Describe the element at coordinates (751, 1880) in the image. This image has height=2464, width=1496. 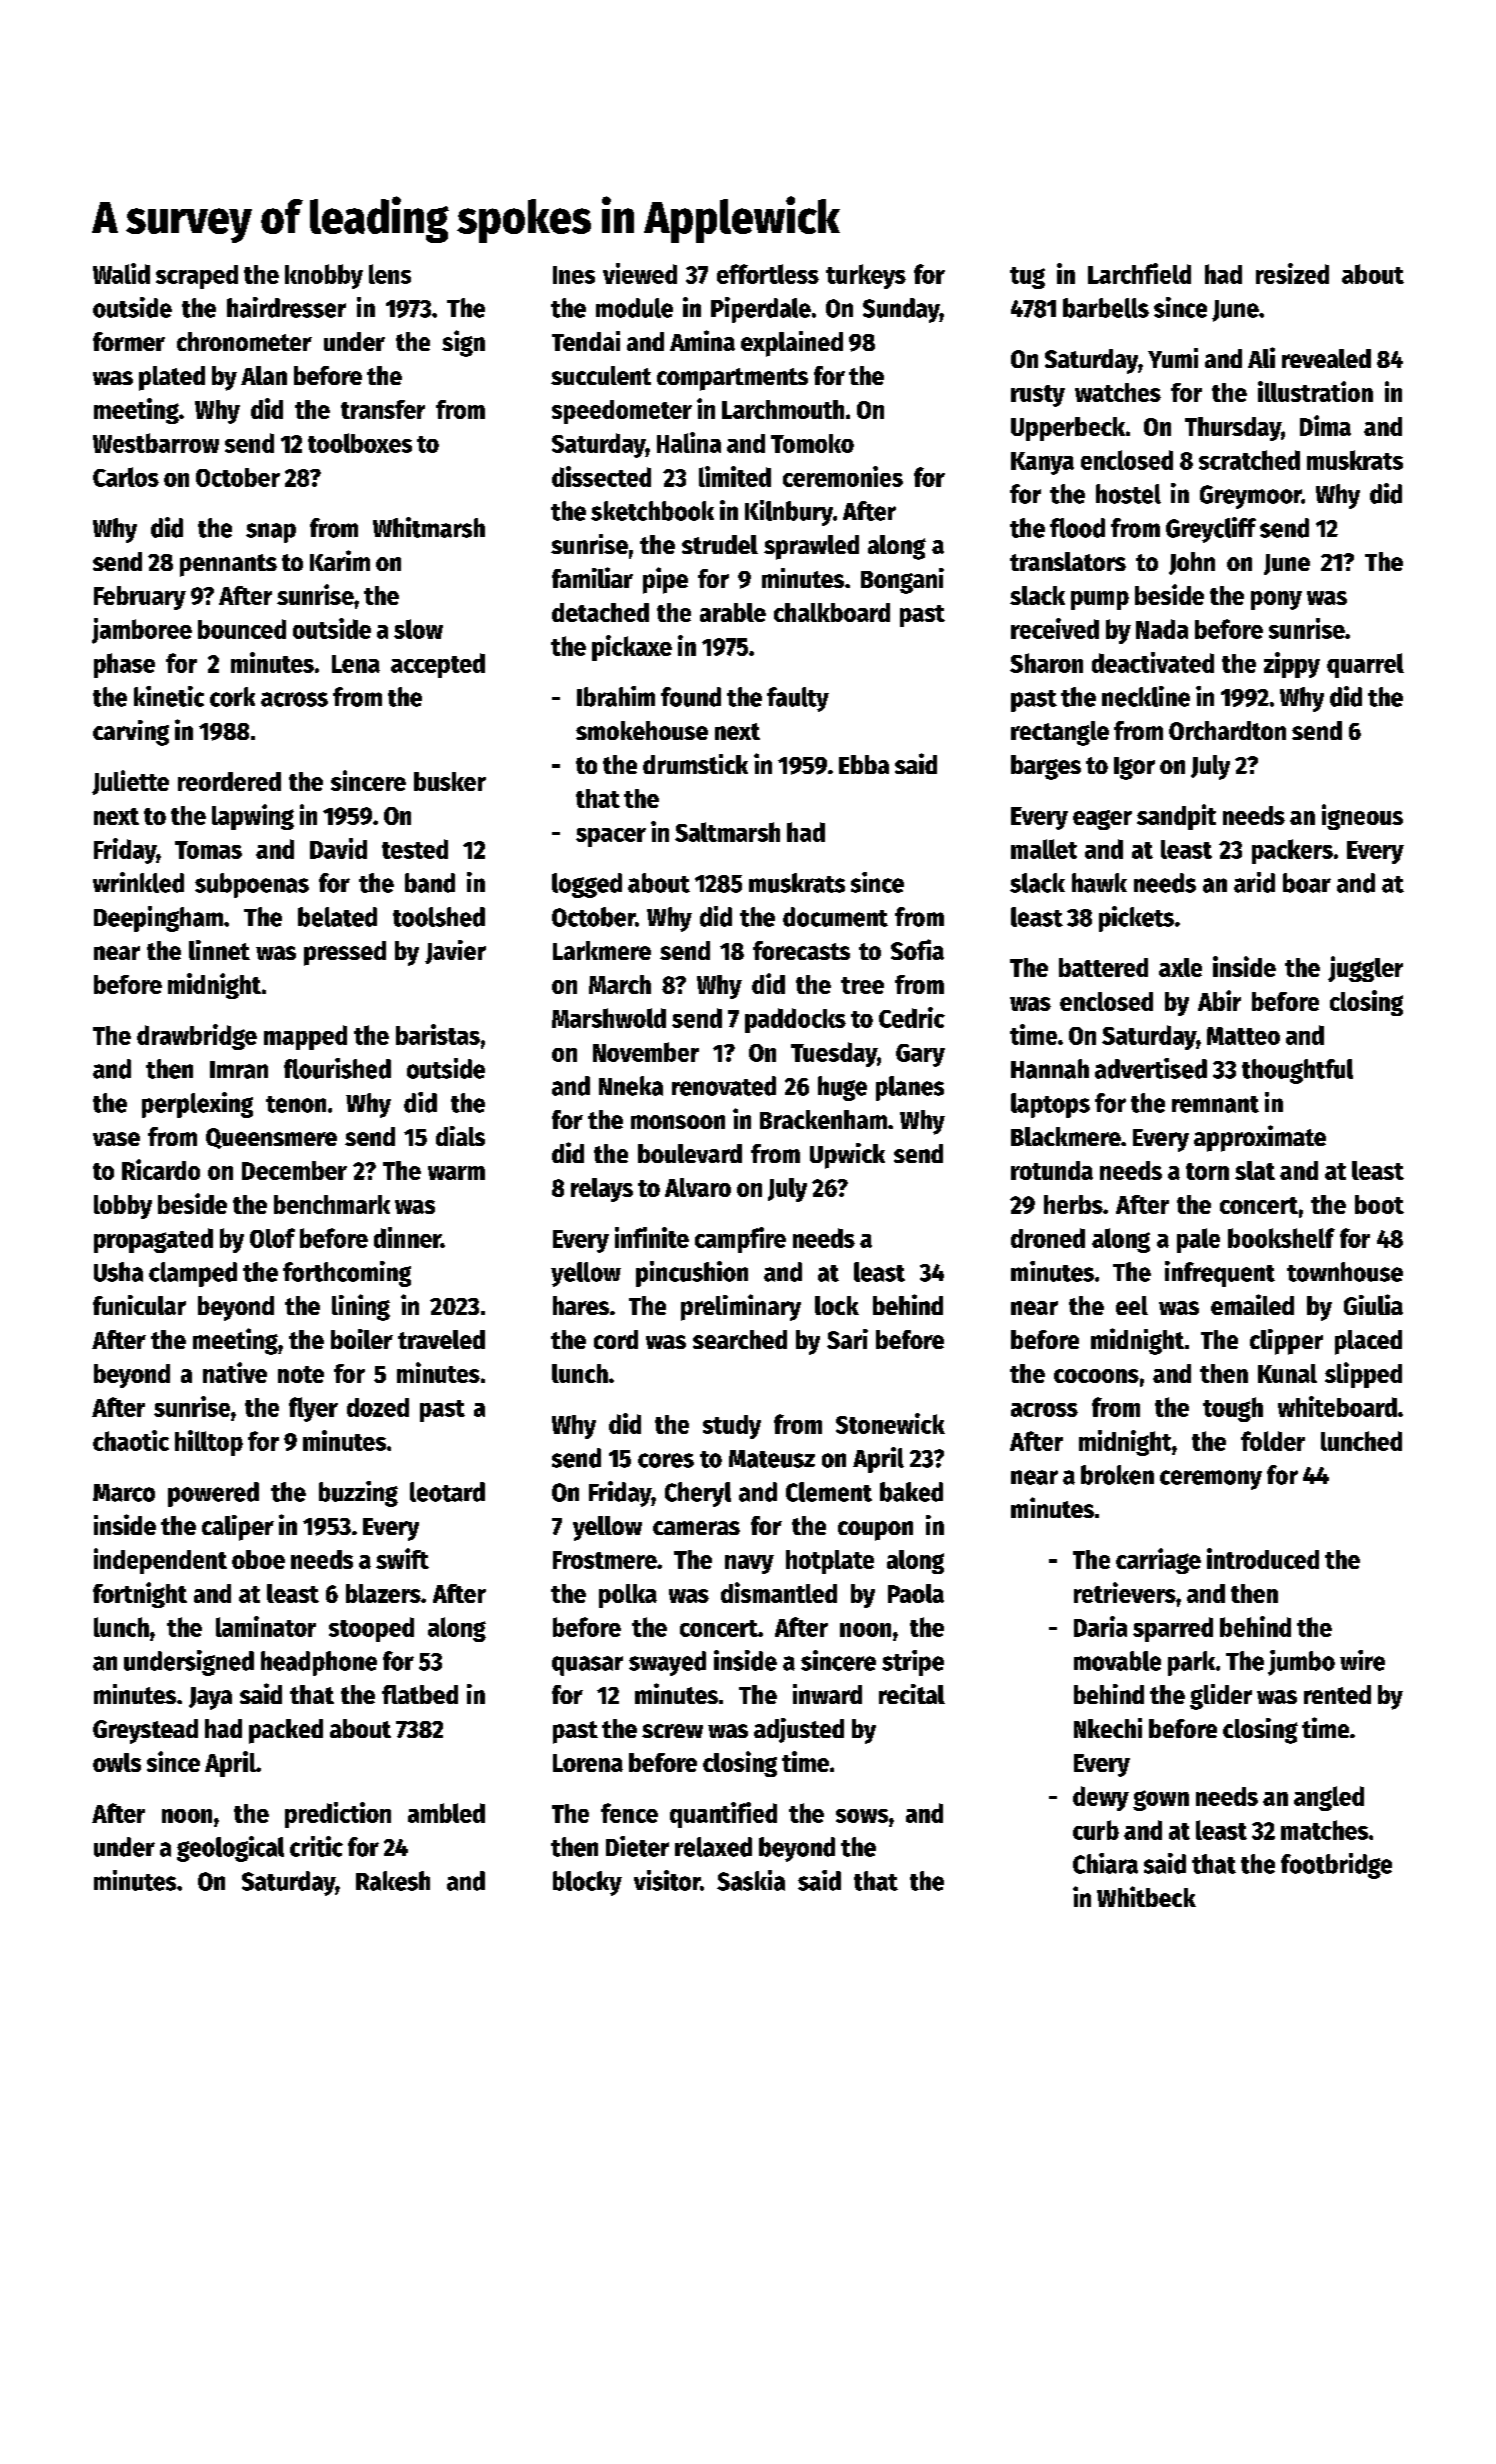
I see `Saskia` at that location.
